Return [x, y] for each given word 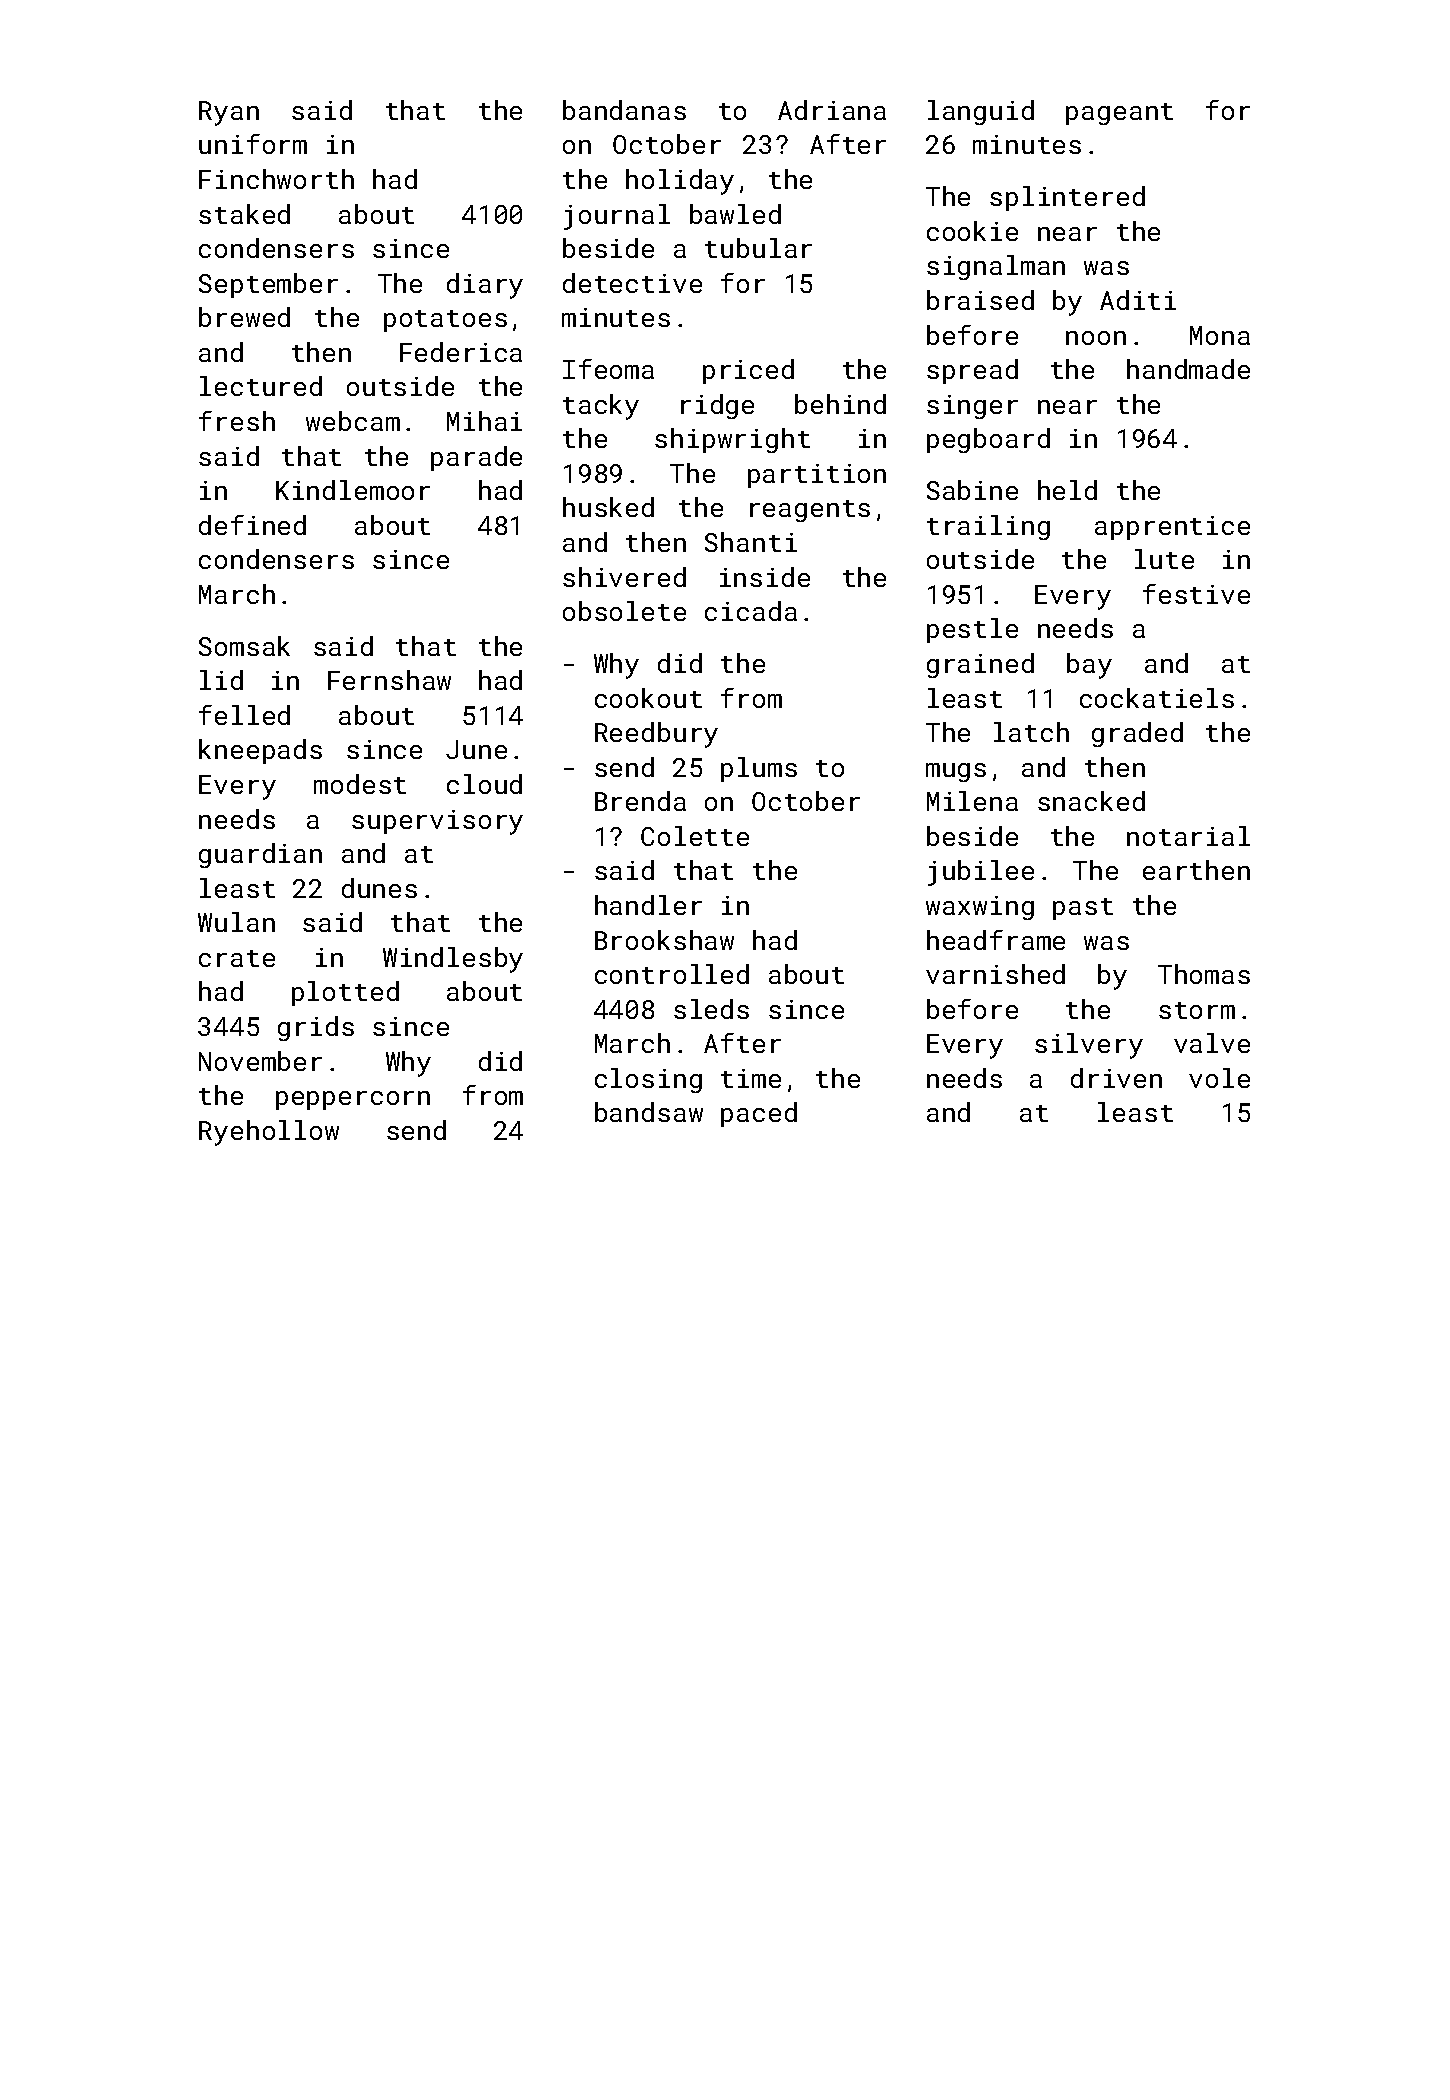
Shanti [751, 542]
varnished [995, 974]
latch [1031, 732]
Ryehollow [269, 1133]
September [268, 285]
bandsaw [649, 1112]
